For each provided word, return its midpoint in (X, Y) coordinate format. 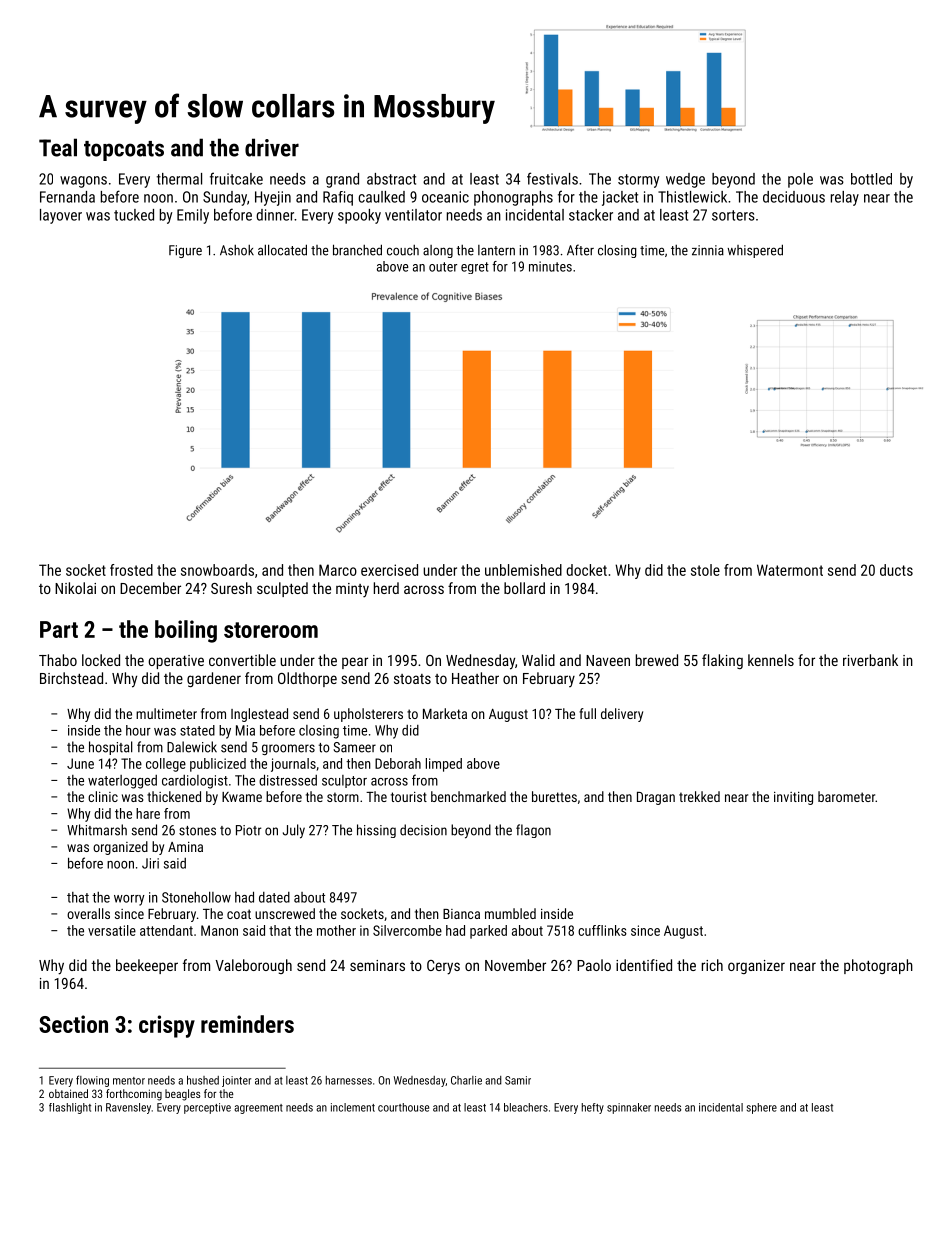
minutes (550, 266)
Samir (518, 1080)
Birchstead (71, 678)
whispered (755, 251)
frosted (131, 570)
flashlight (70, 1108)
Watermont (790, 570)
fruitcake (236, 178)
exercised (389, 570)
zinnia (708, 250)
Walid (538, 660)
